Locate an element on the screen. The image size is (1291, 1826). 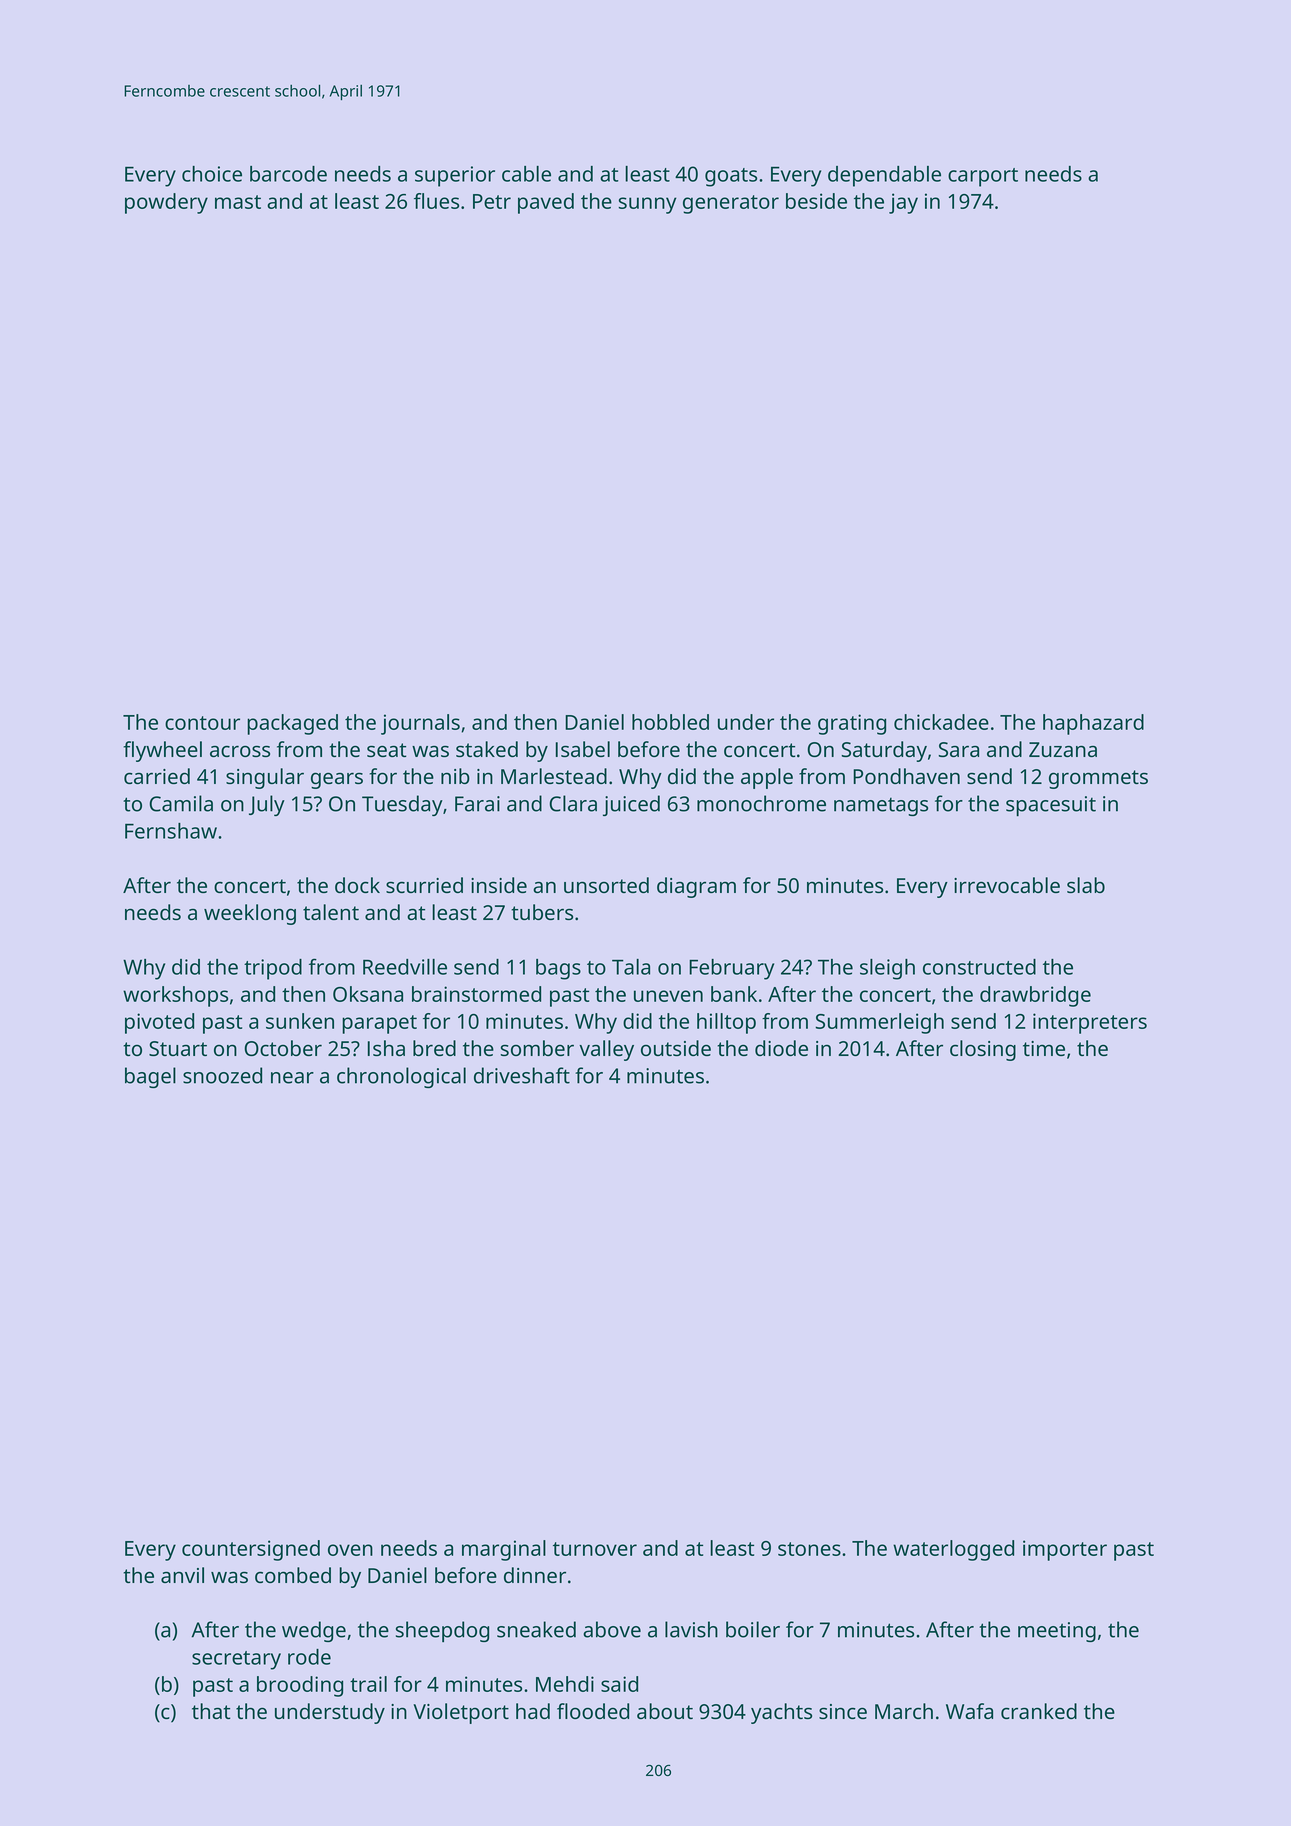
haphazard is located at coordinates (1093, 724).
